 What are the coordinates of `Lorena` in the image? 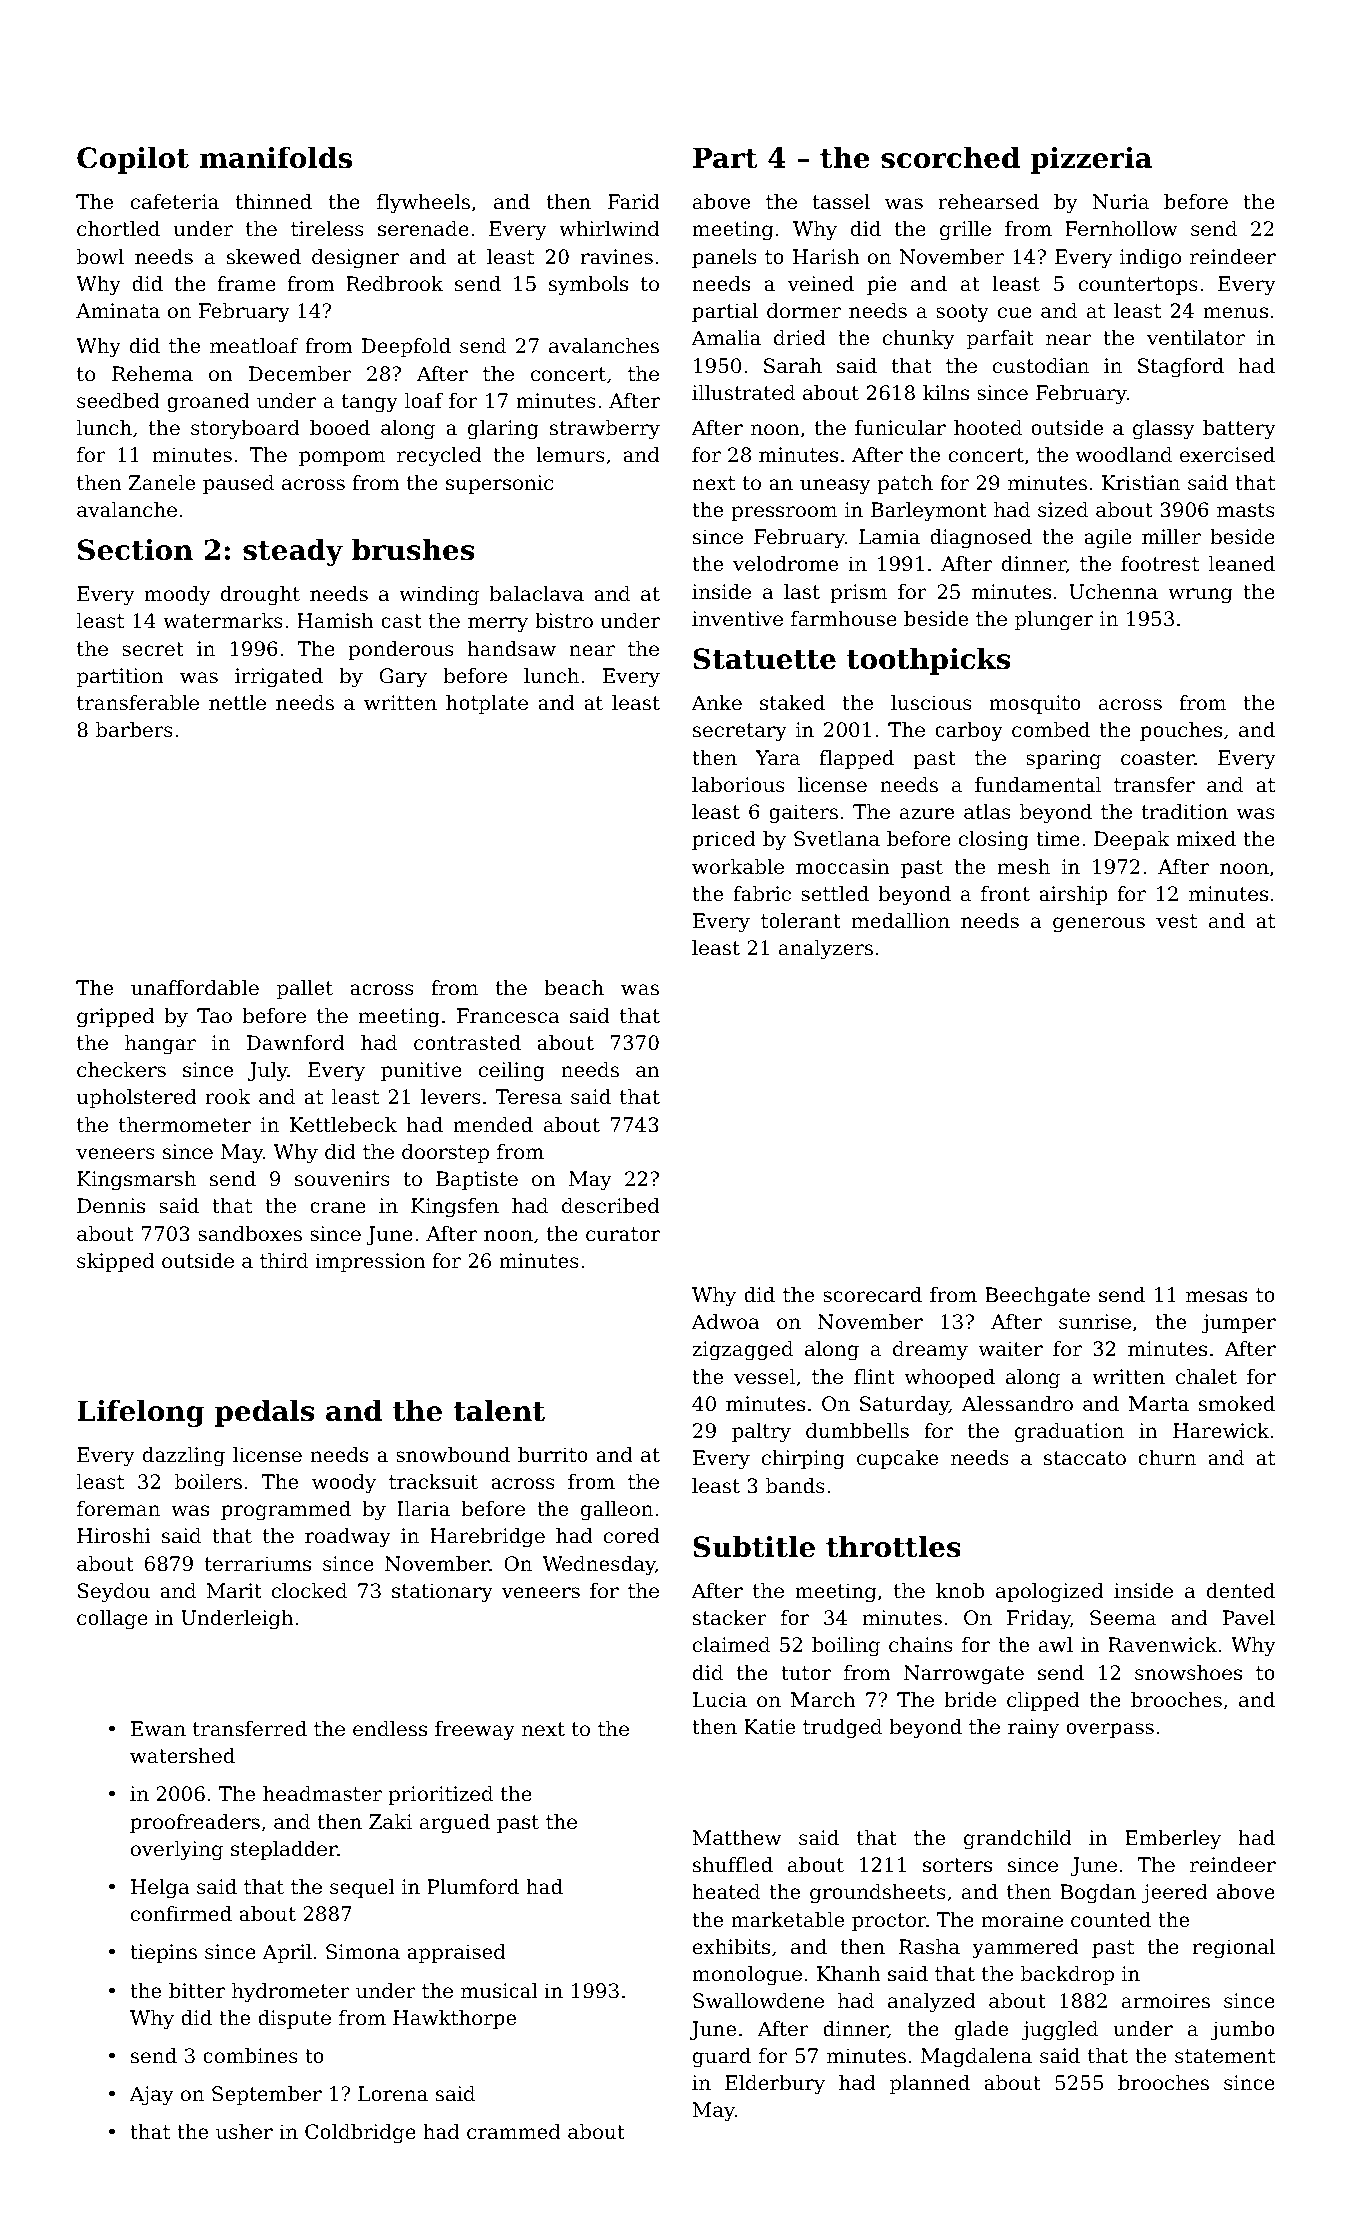 It's located at (393, 2094).
